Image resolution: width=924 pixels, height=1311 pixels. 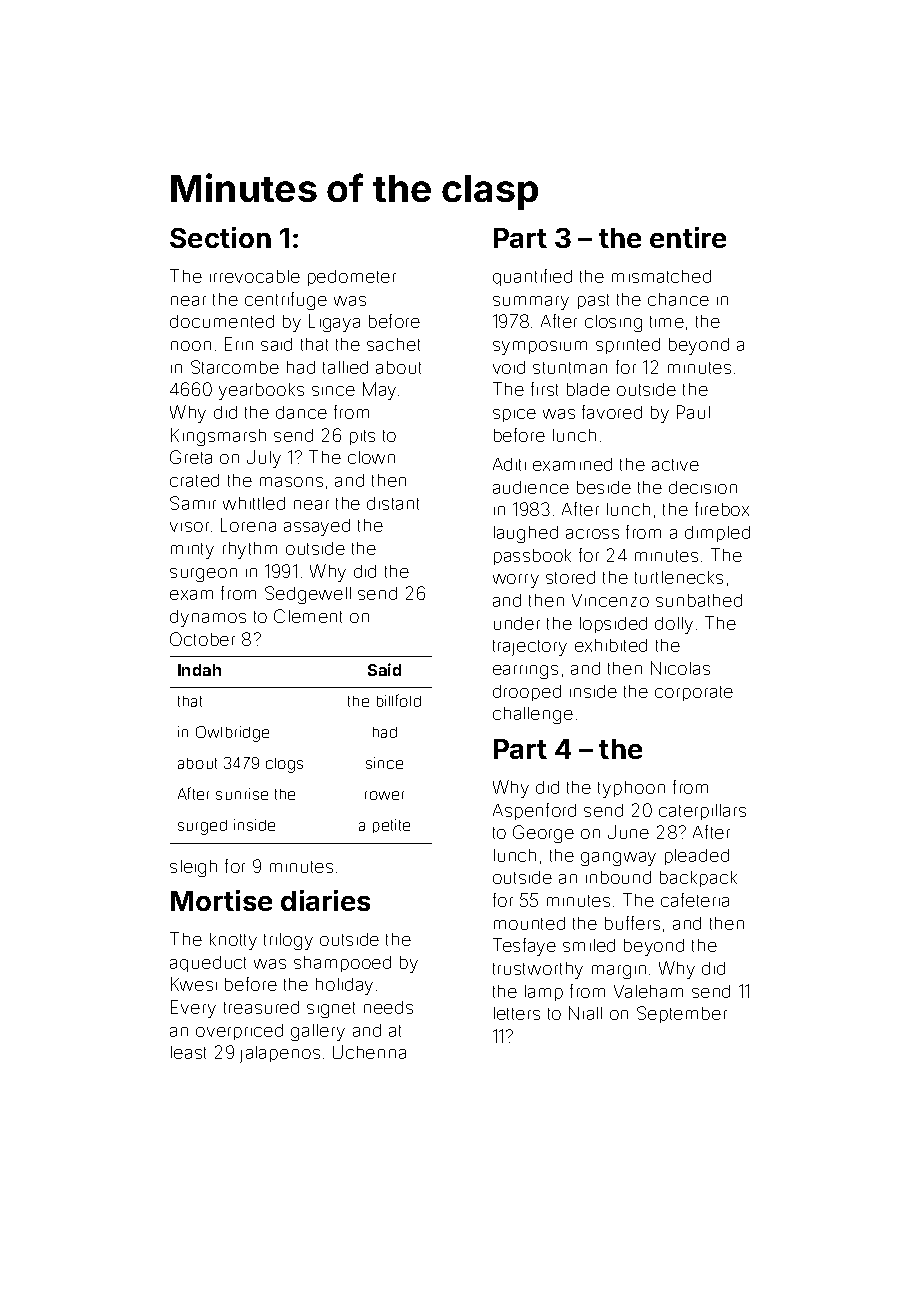 I want to click on Aditi, so click(x=509, y=464).
